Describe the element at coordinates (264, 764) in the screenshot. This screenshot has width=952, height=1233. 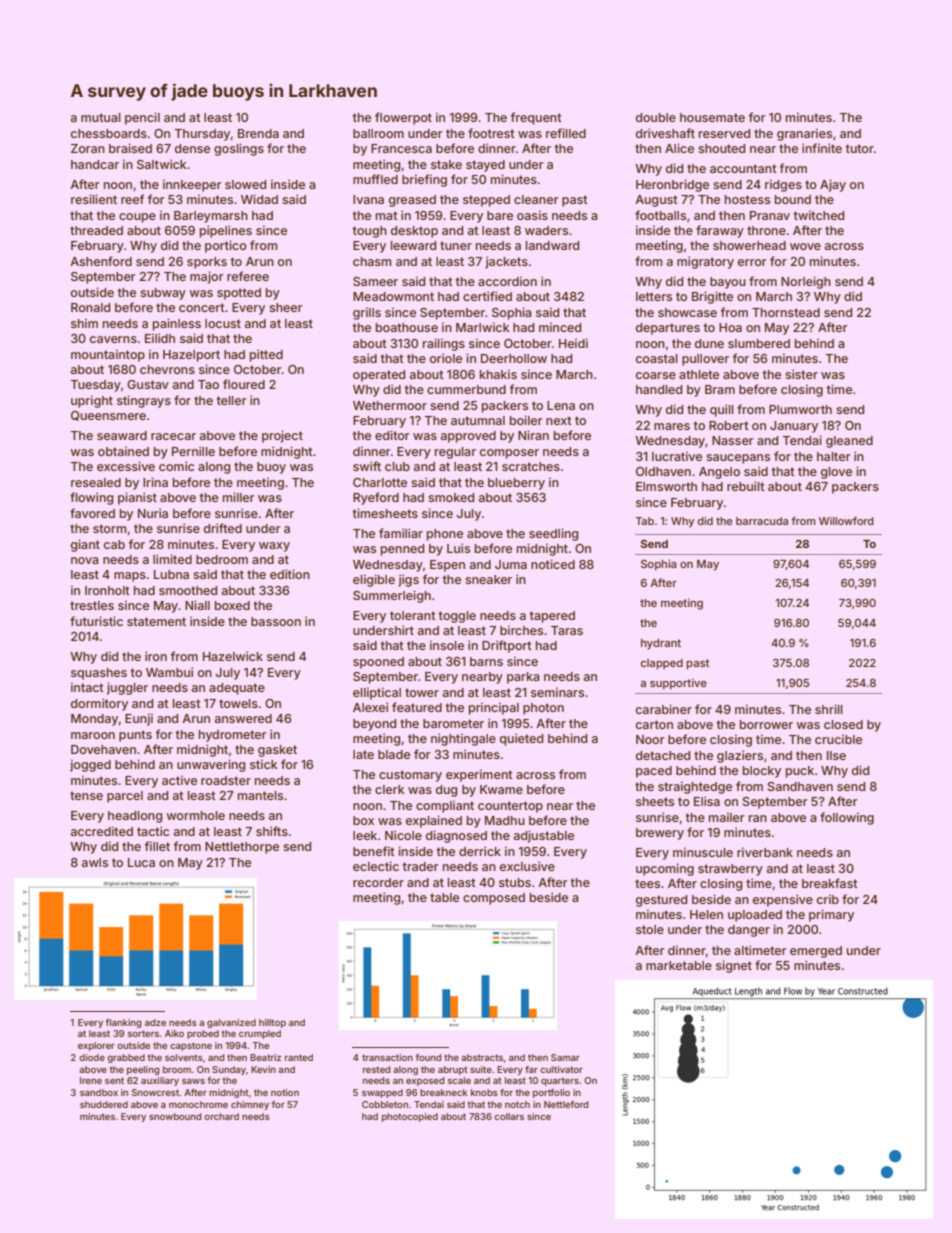
I see `stick` at that location.
